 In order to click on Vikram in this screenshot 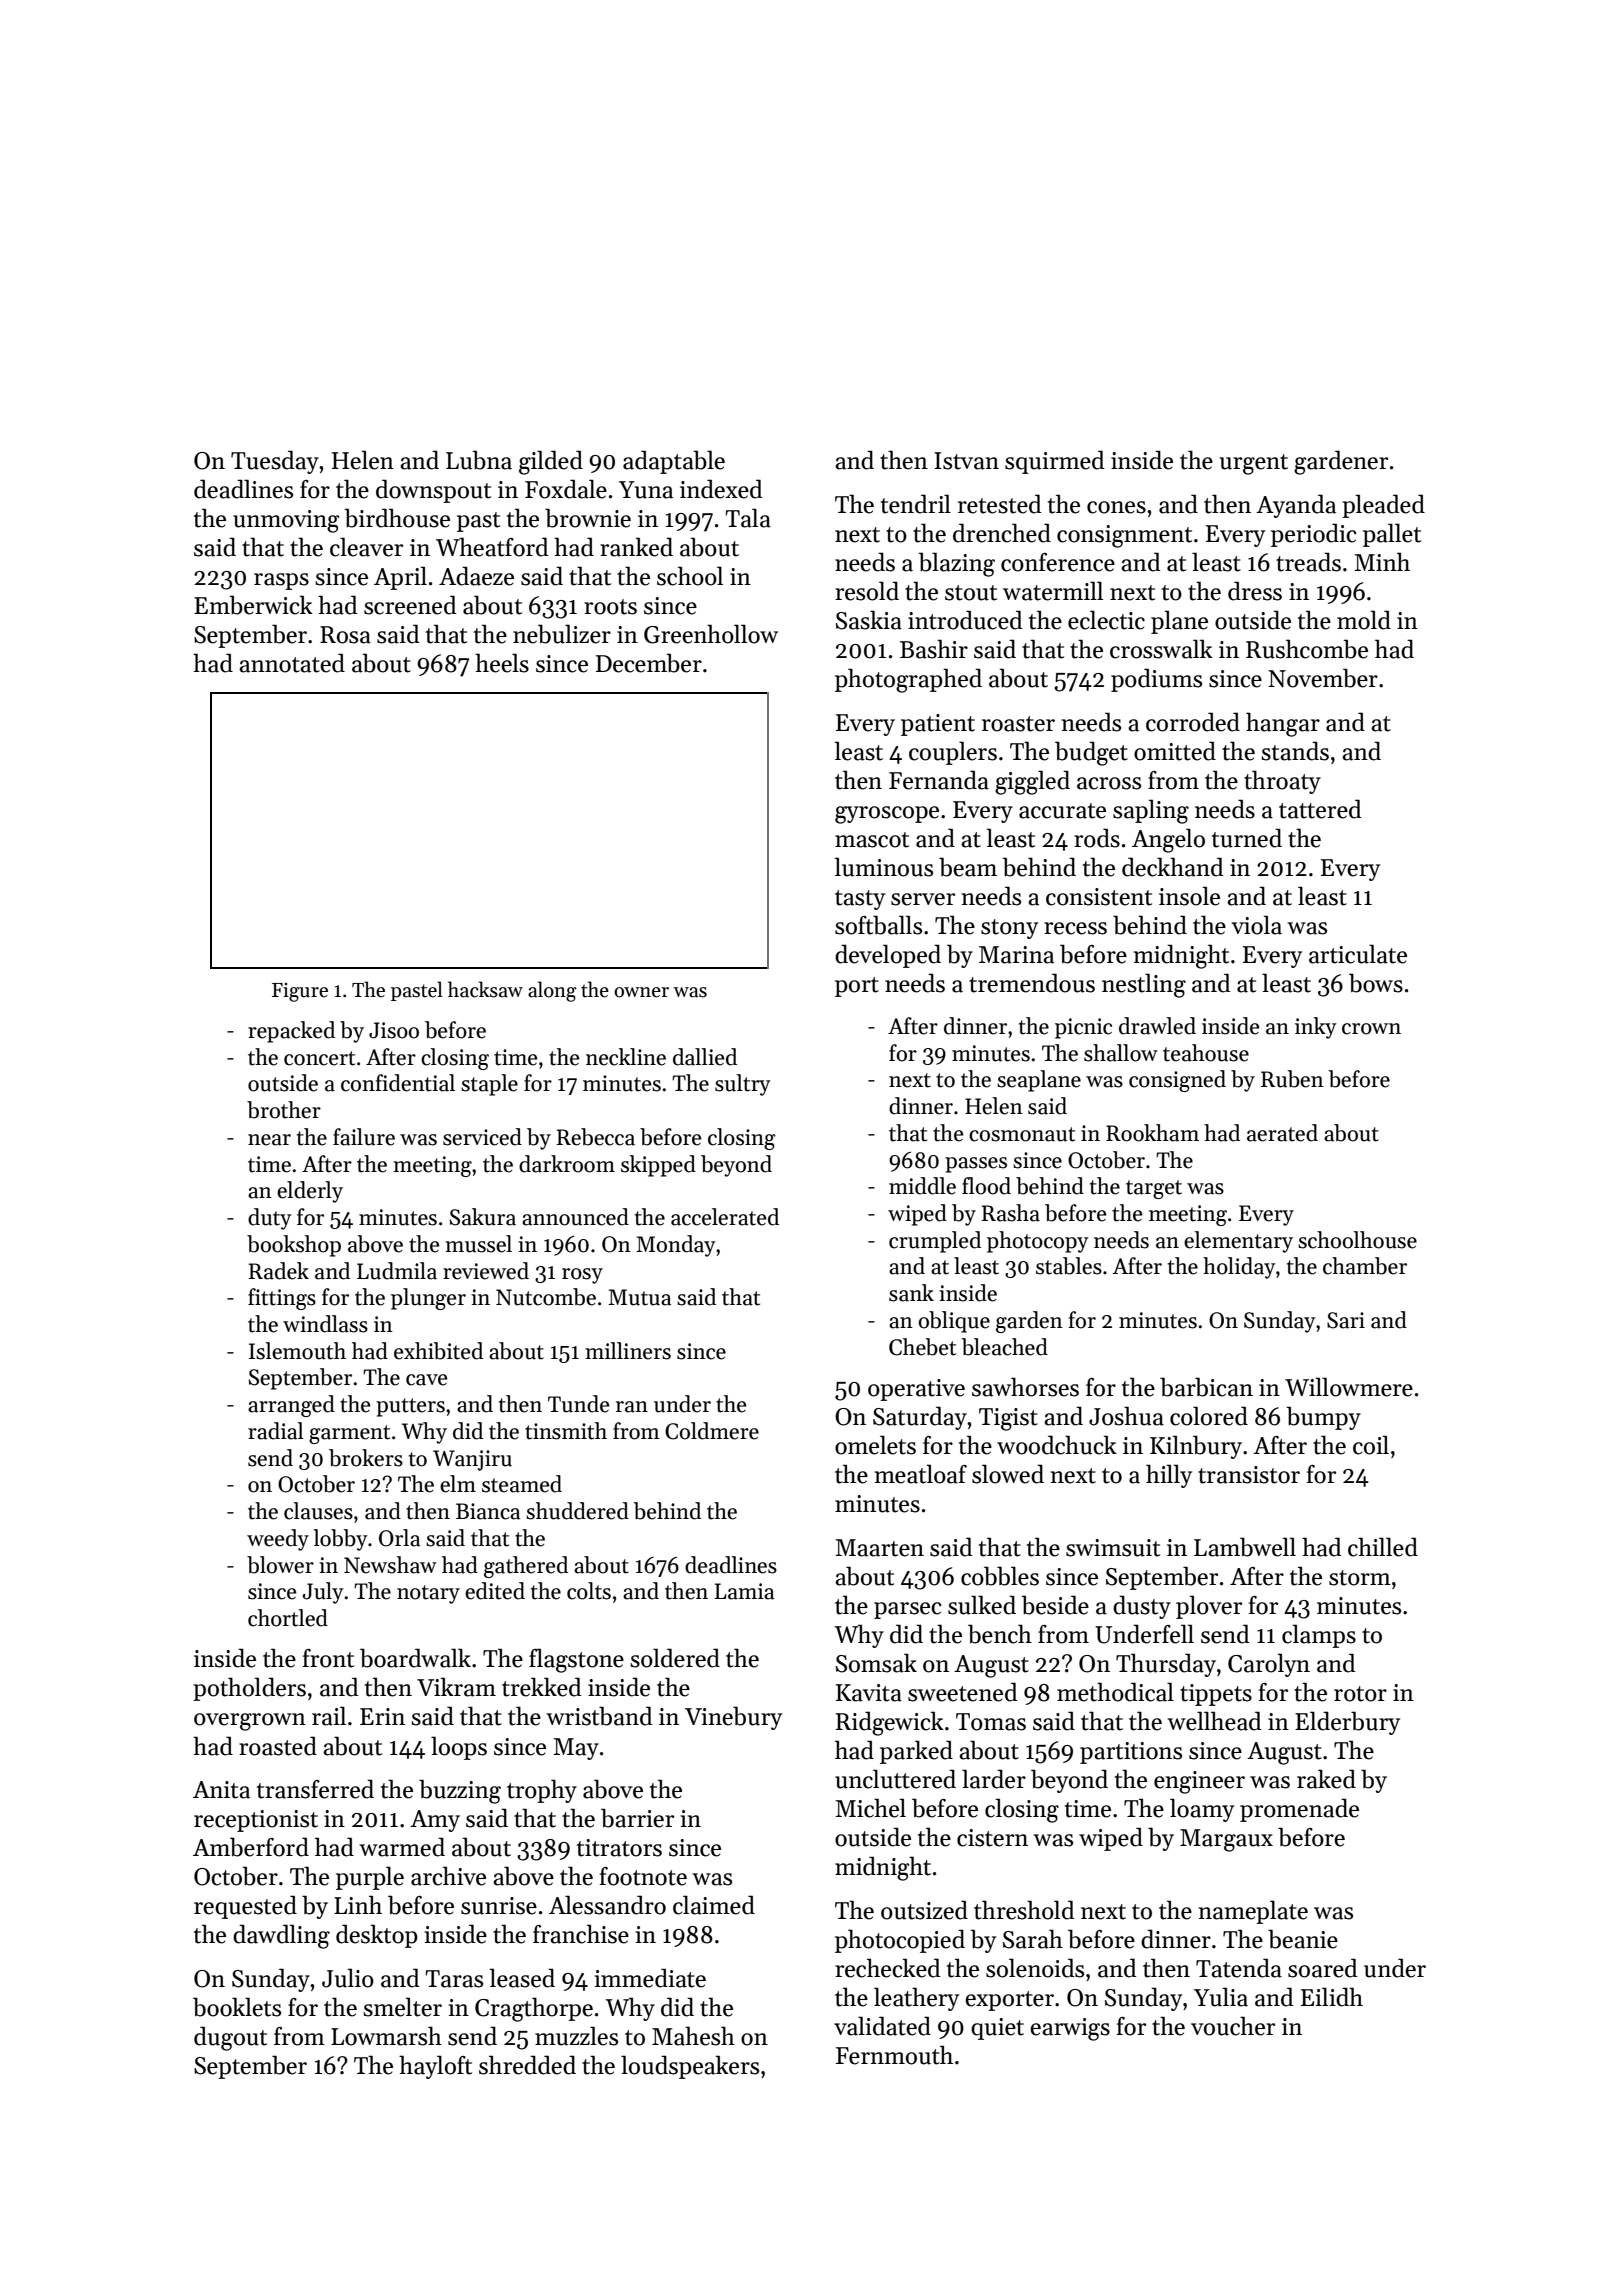, I will do `click(456, 1687)`.
